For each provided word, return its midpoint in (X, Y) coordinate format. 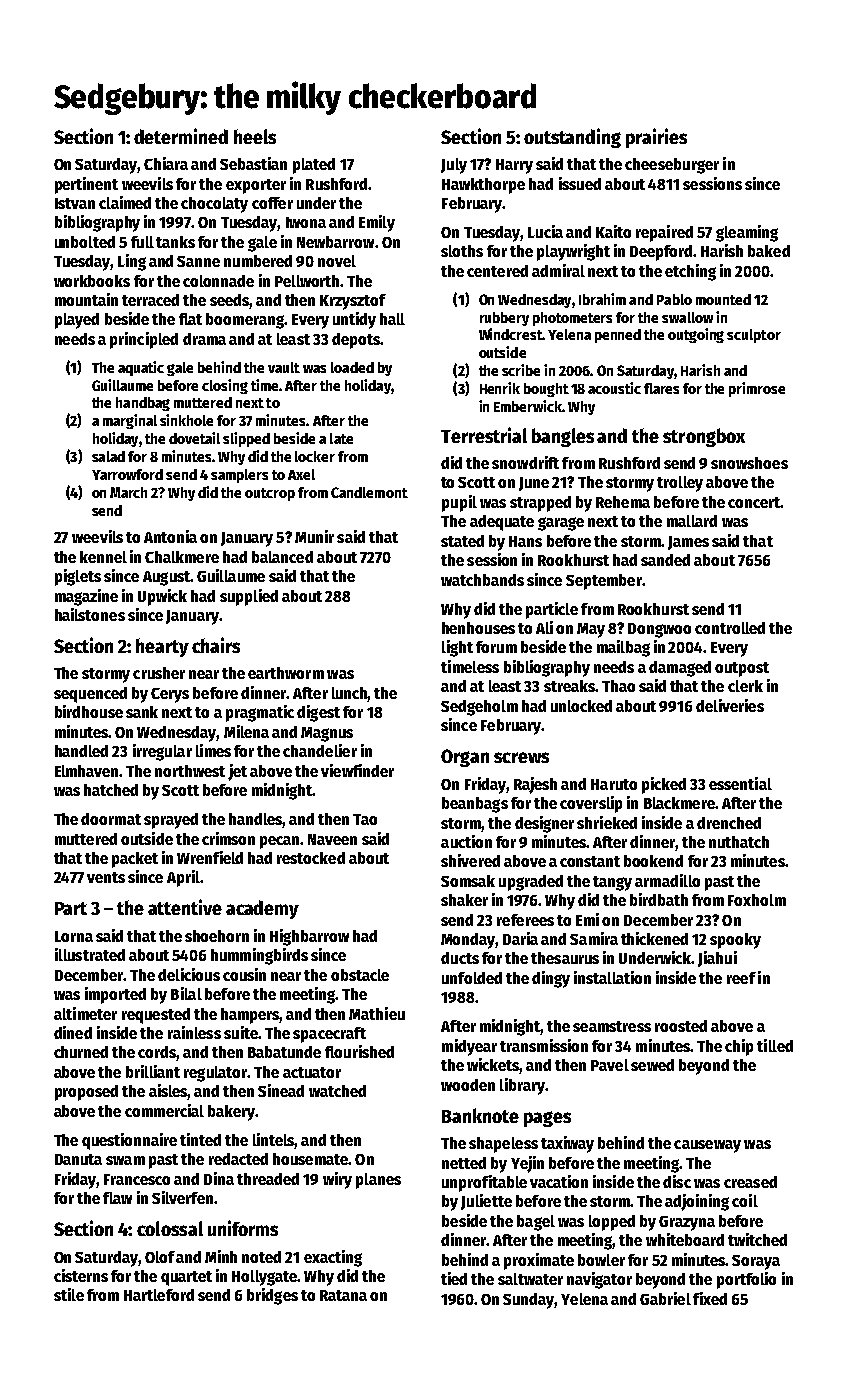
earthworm (286, 673)
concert (754, 502)
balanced (282, 557)
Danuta (78, 1159)
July (454, 166)
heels (255, 136)
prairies (656, 138)
